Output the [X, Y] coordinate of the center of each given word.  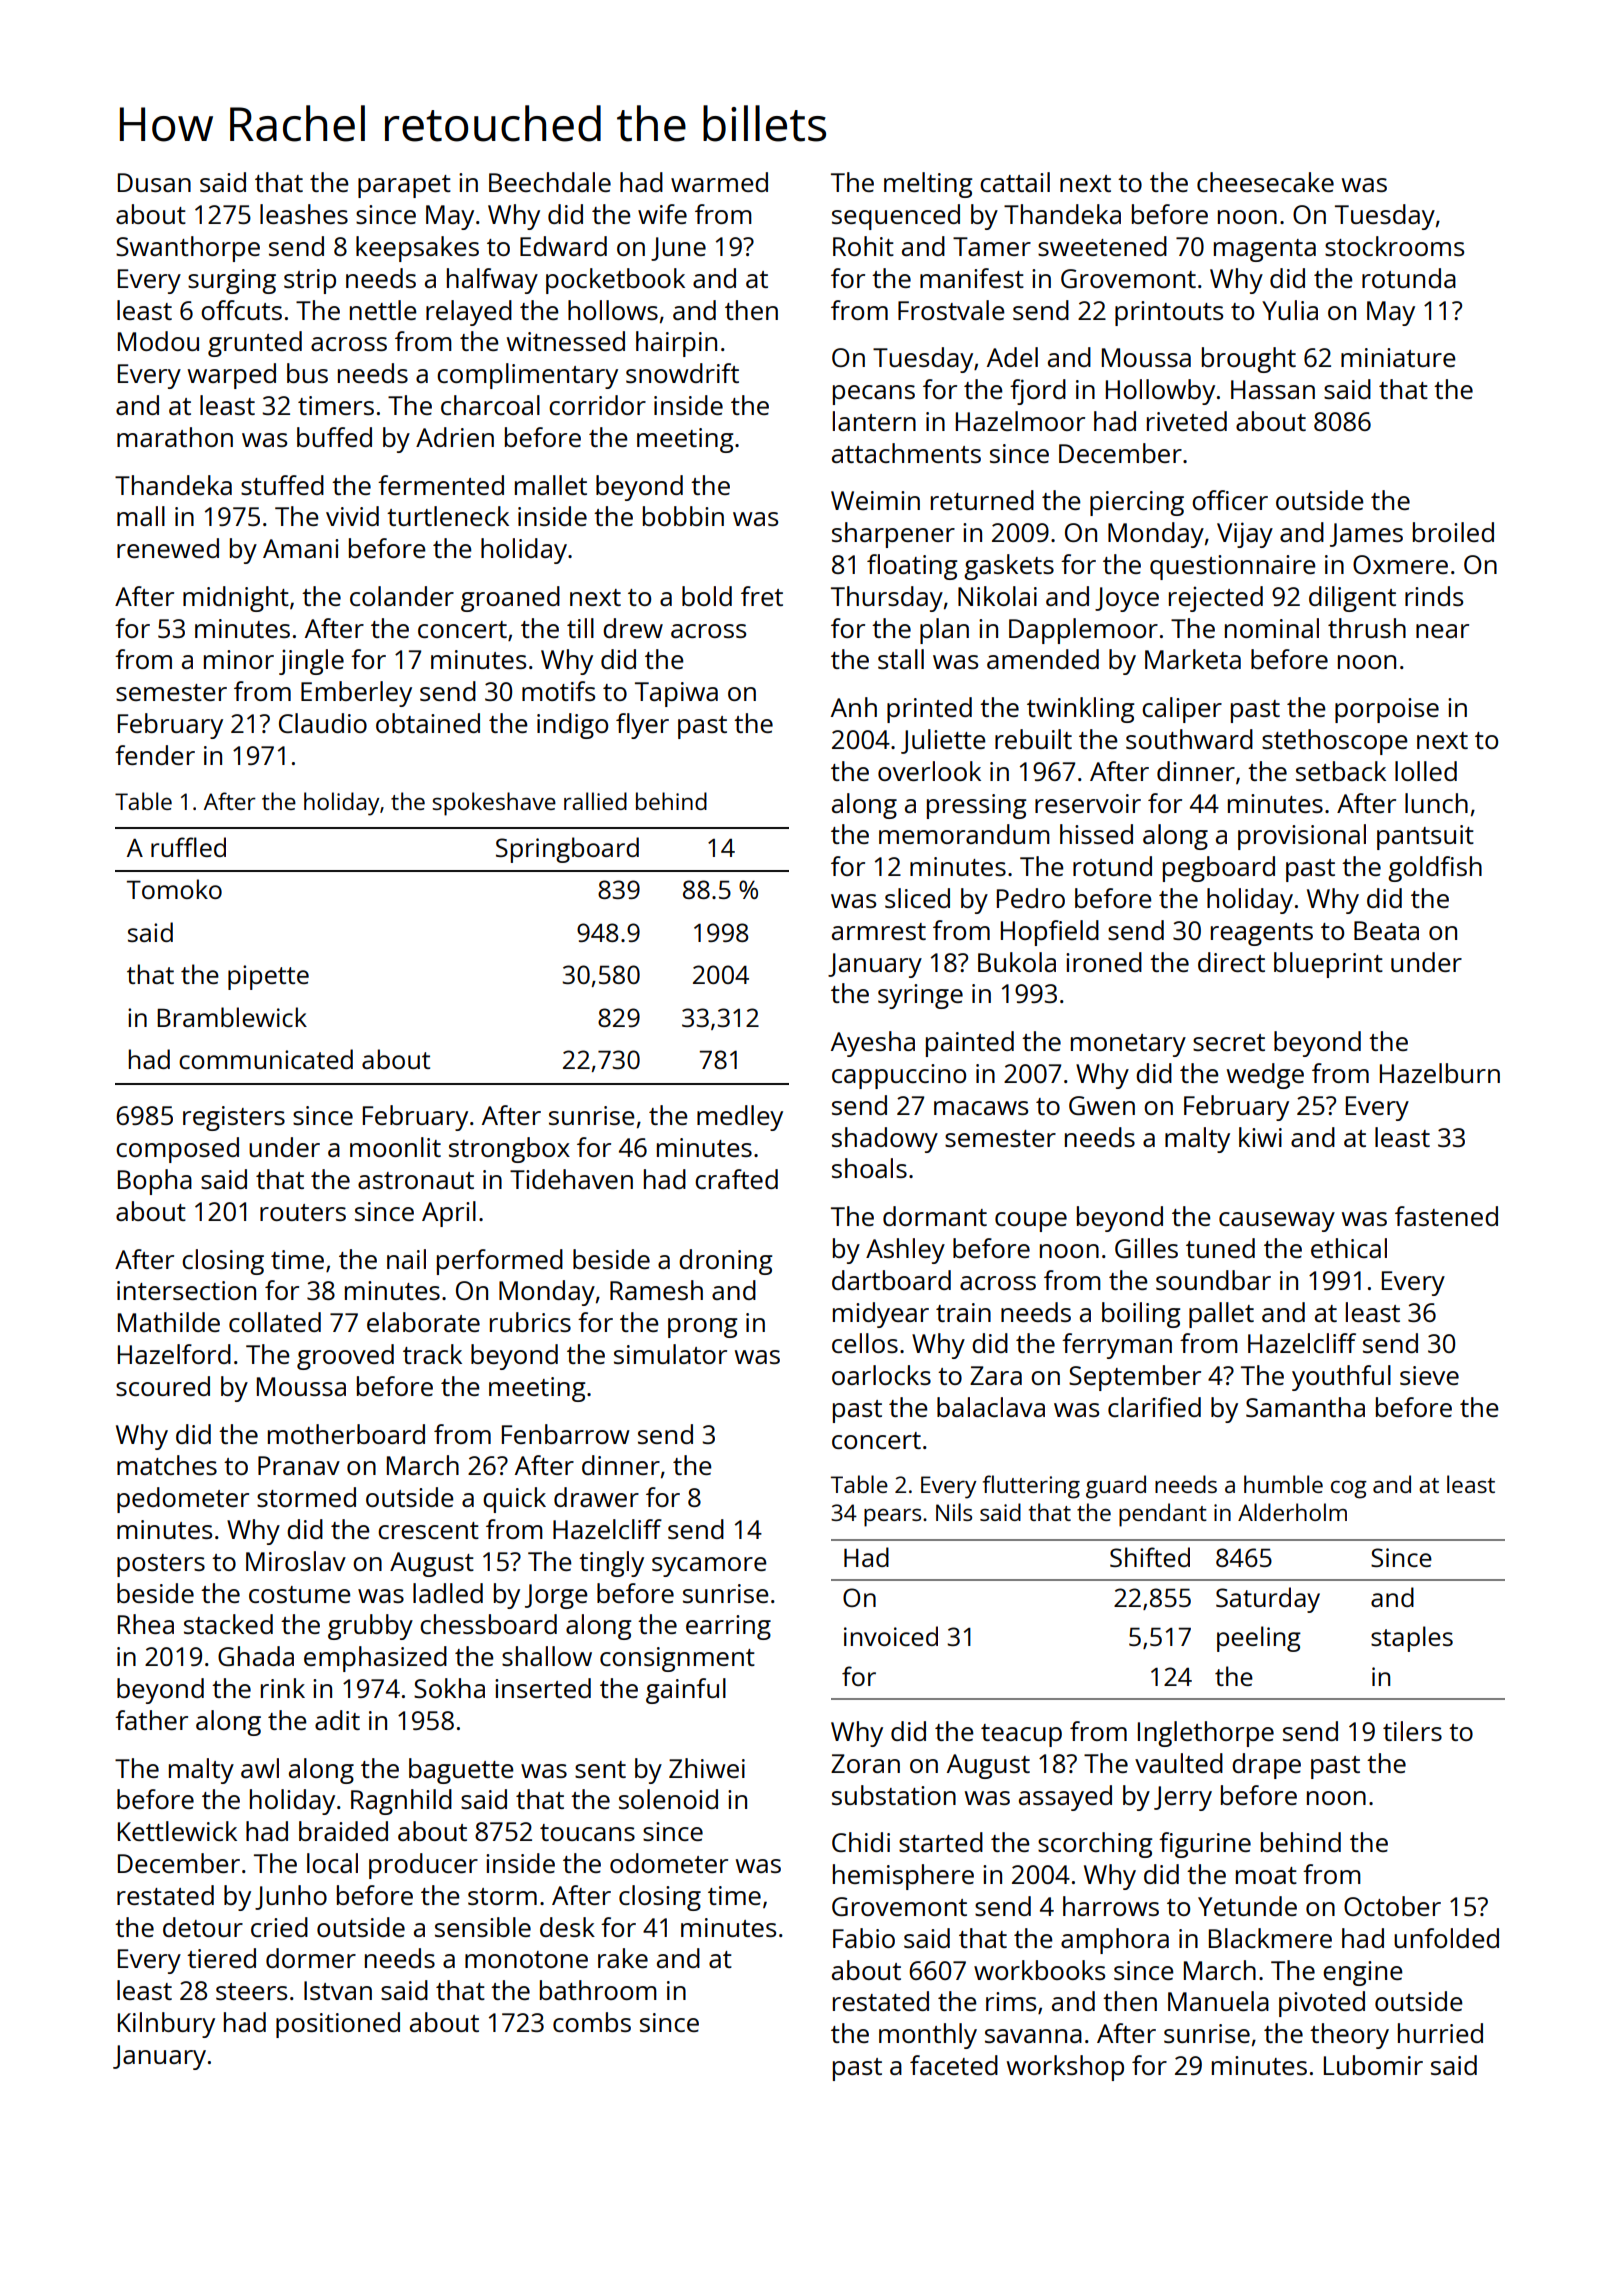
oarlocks [881, 1375]
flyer [642, 726]
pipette [268, 977]
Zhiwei [707, 1768]
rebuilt [1033, 739]
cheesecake [1265, 182]
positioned [338, 2025]
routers [303, 1212]
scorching [1095, 1845]
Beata [1386, 930]
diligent [1352, 599]
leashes [304, 214]
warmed [719, 182]
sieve [1429, 1375]
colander [402, 596]
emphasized [375, 1659]
